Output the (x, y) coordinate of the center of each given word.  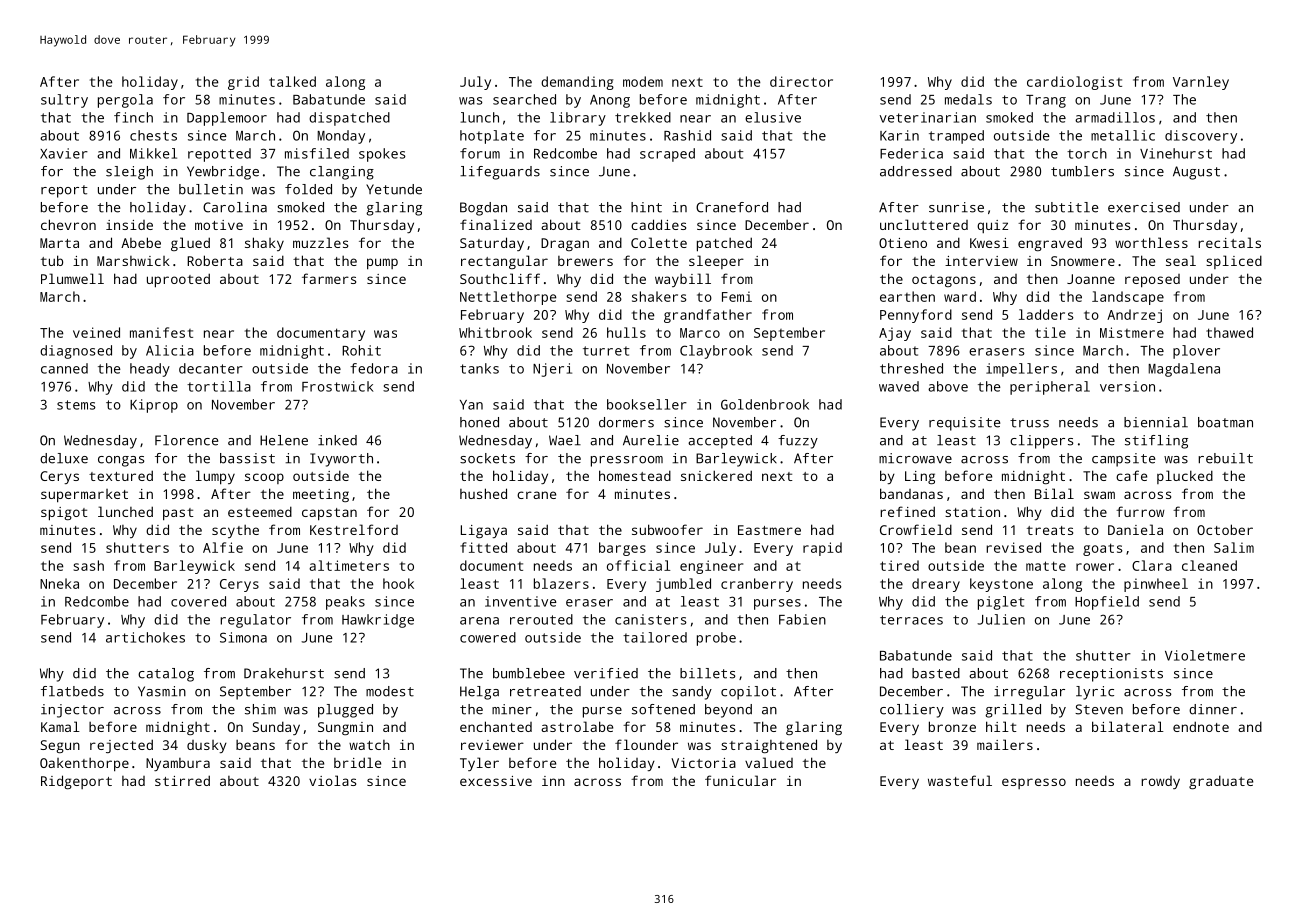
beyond (728, 711)
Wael (565, 440)
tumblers (1082, 171)
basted (936, 673)
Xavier (64, 153)
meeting (321, 495)
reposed (1152, 281)
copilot (748, 693)
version (1127, 386)
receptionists (1111, 675)
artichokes (145, 637)
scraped (667, 155)
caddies (658, 224)
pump (382, 264)
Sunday (276, 728)
